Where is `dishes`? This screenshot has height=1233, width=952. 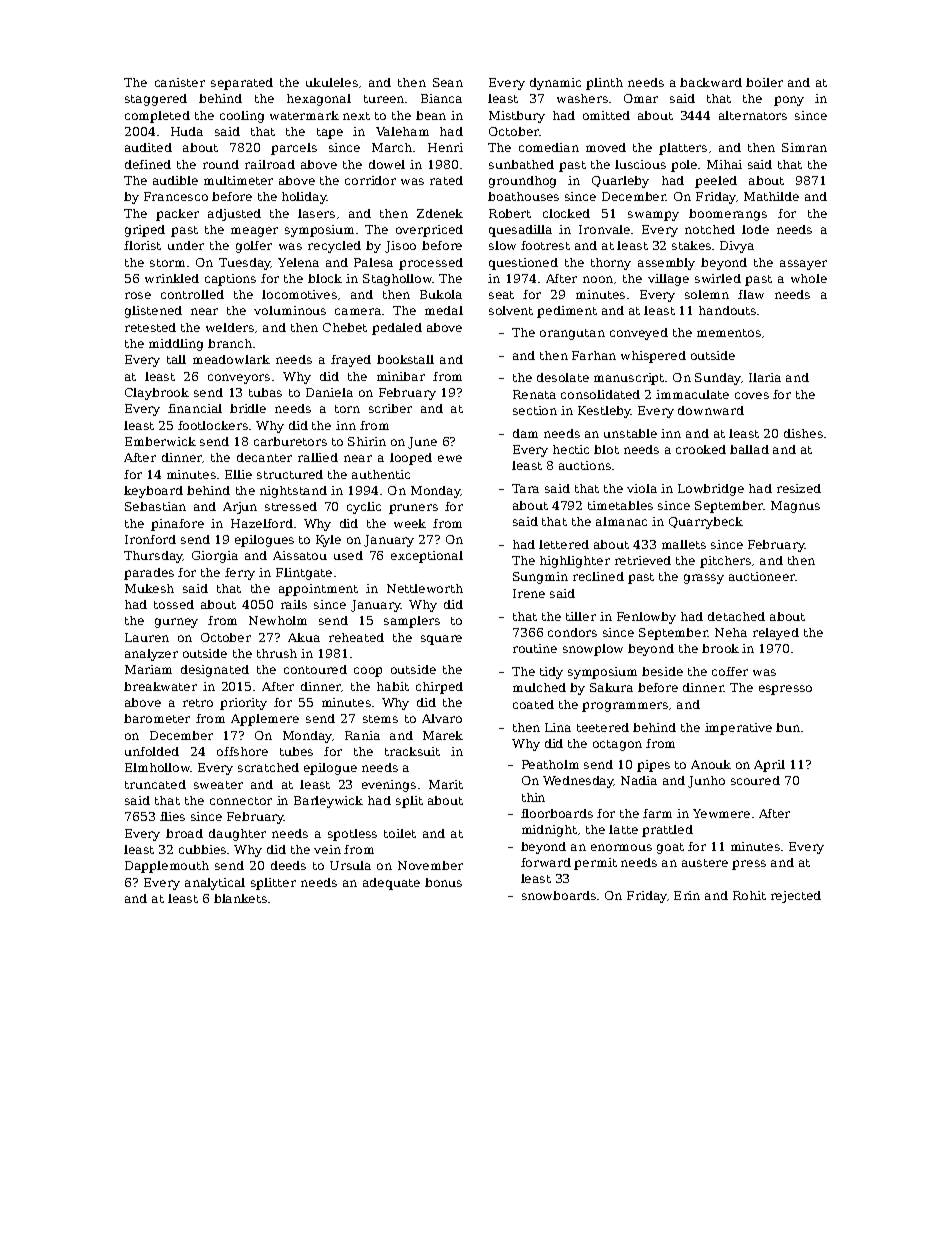 dishes is located at coordinates (803, 433).
